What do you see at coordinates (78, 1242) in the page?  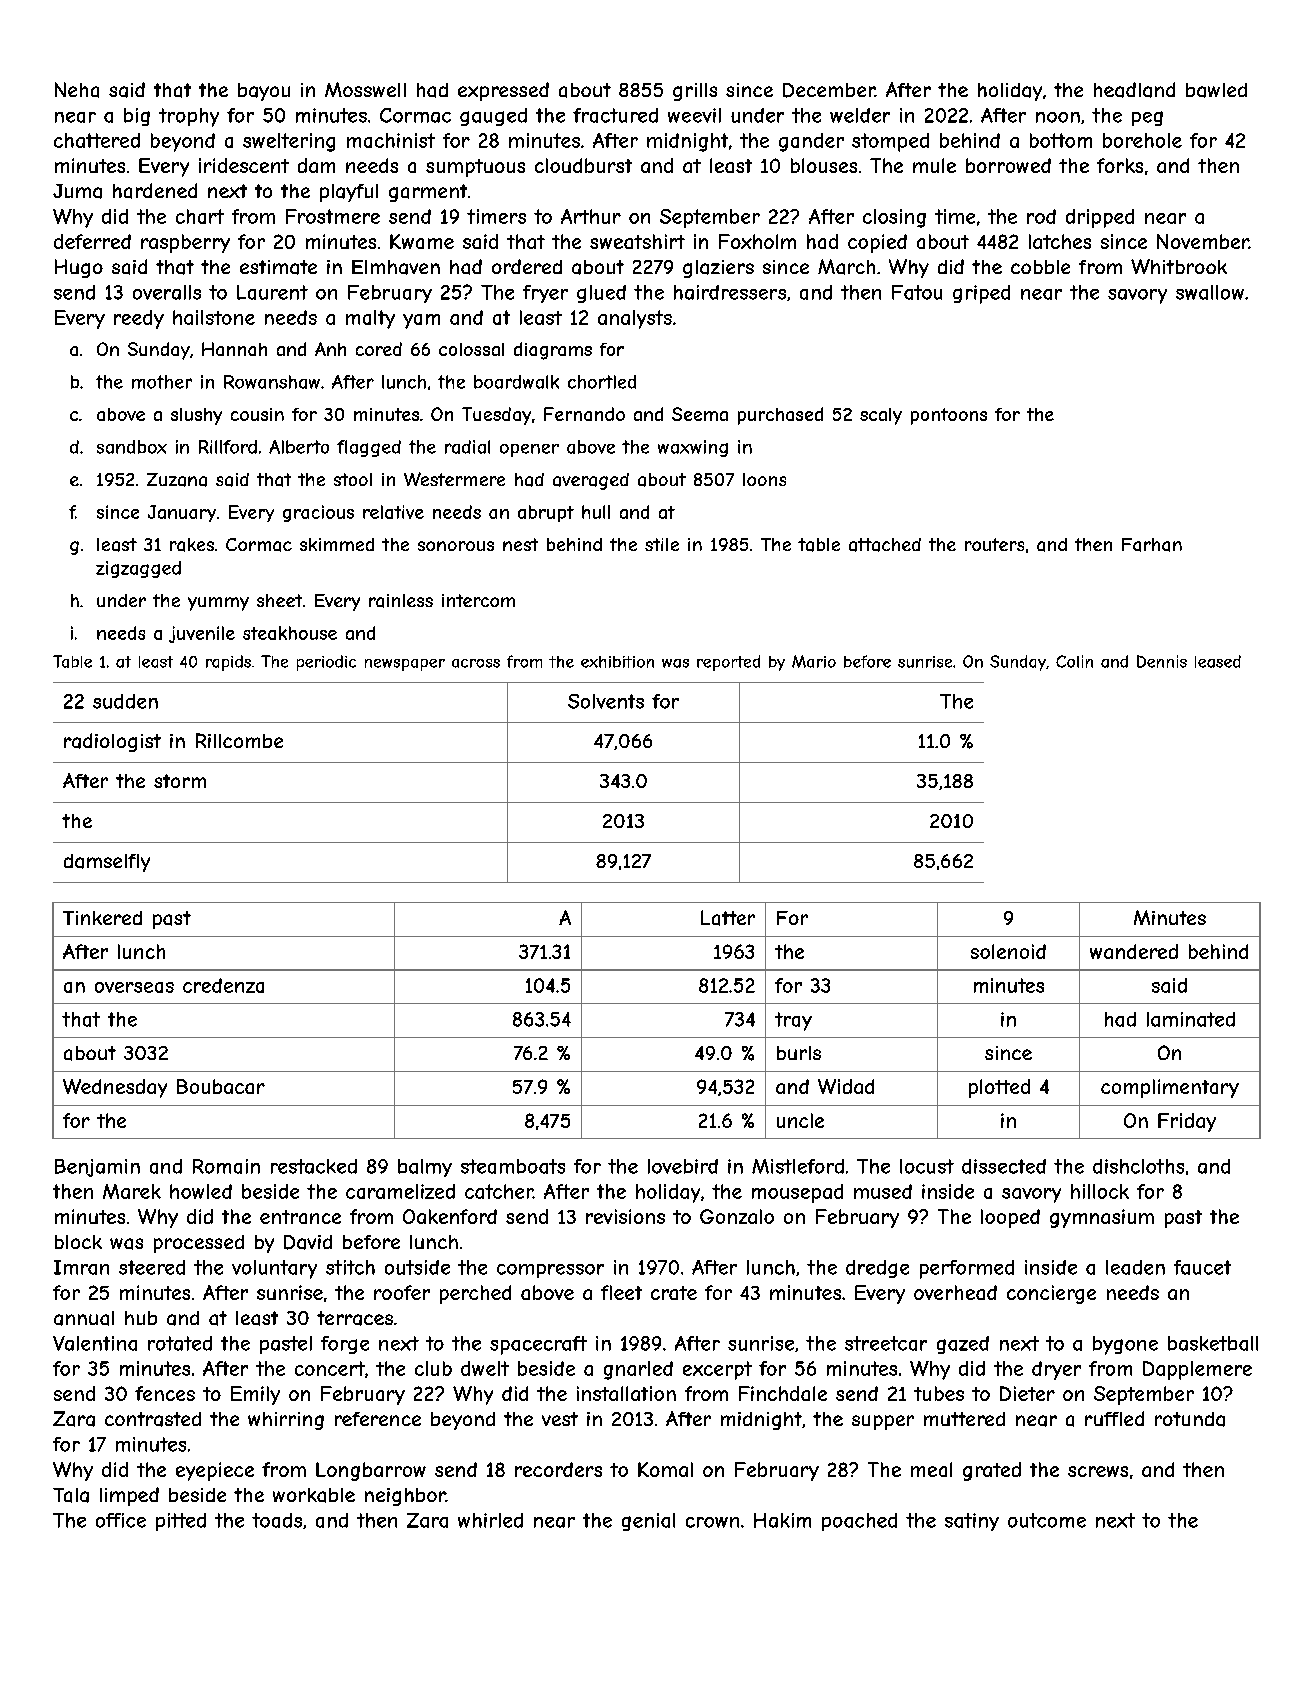 I see `block` at bounding box center [78, 1242].
